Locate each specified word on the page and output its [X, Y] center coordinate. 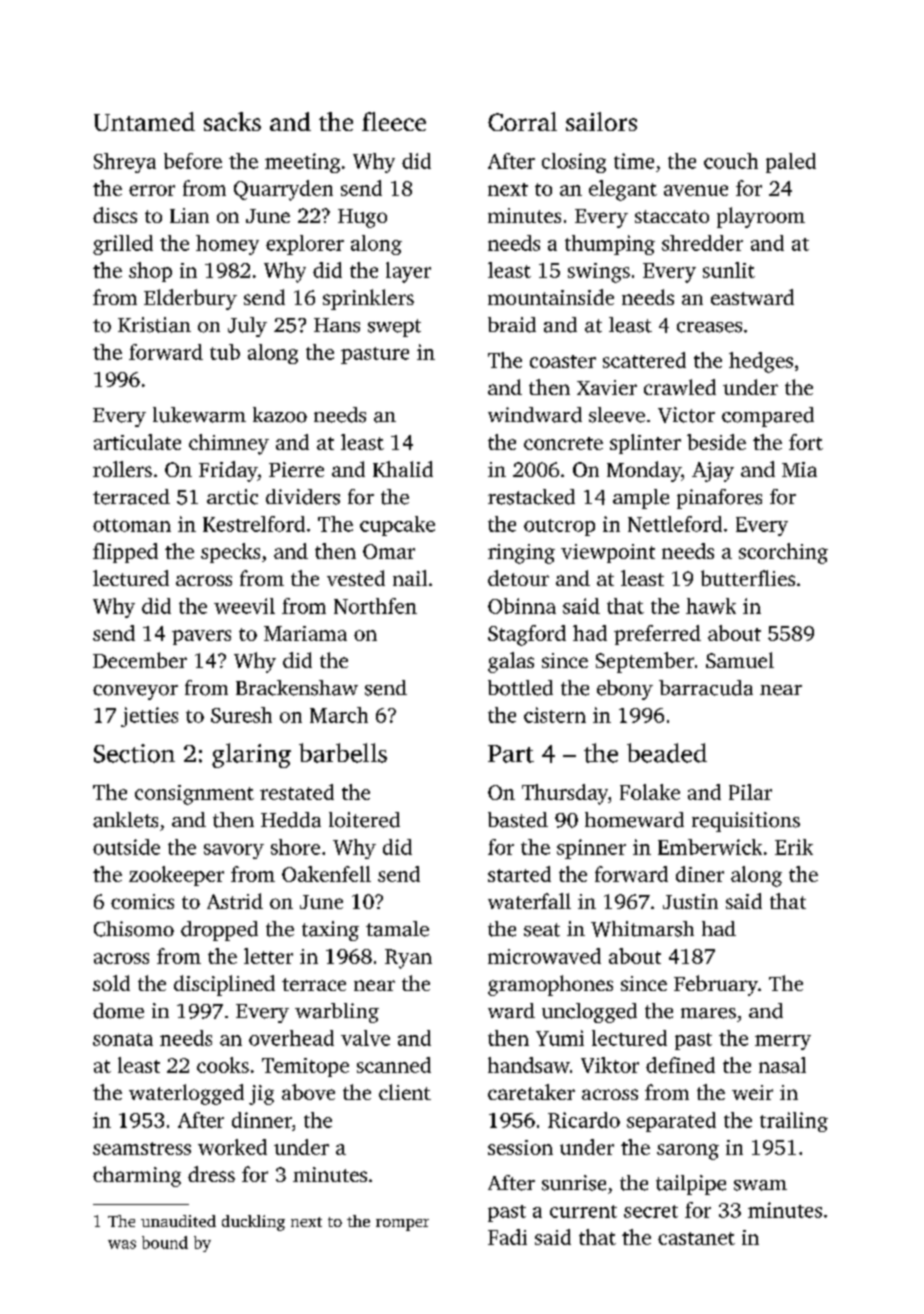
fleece [394, 121]
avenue [696, 190]
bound [165, 1242]
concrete [563, 443]
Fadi [507, 1237]
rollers [122, 469]
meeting [302, 163]
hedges [761, 362]
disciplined [224, 985]
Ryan [408, 959]
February [716, 985]
